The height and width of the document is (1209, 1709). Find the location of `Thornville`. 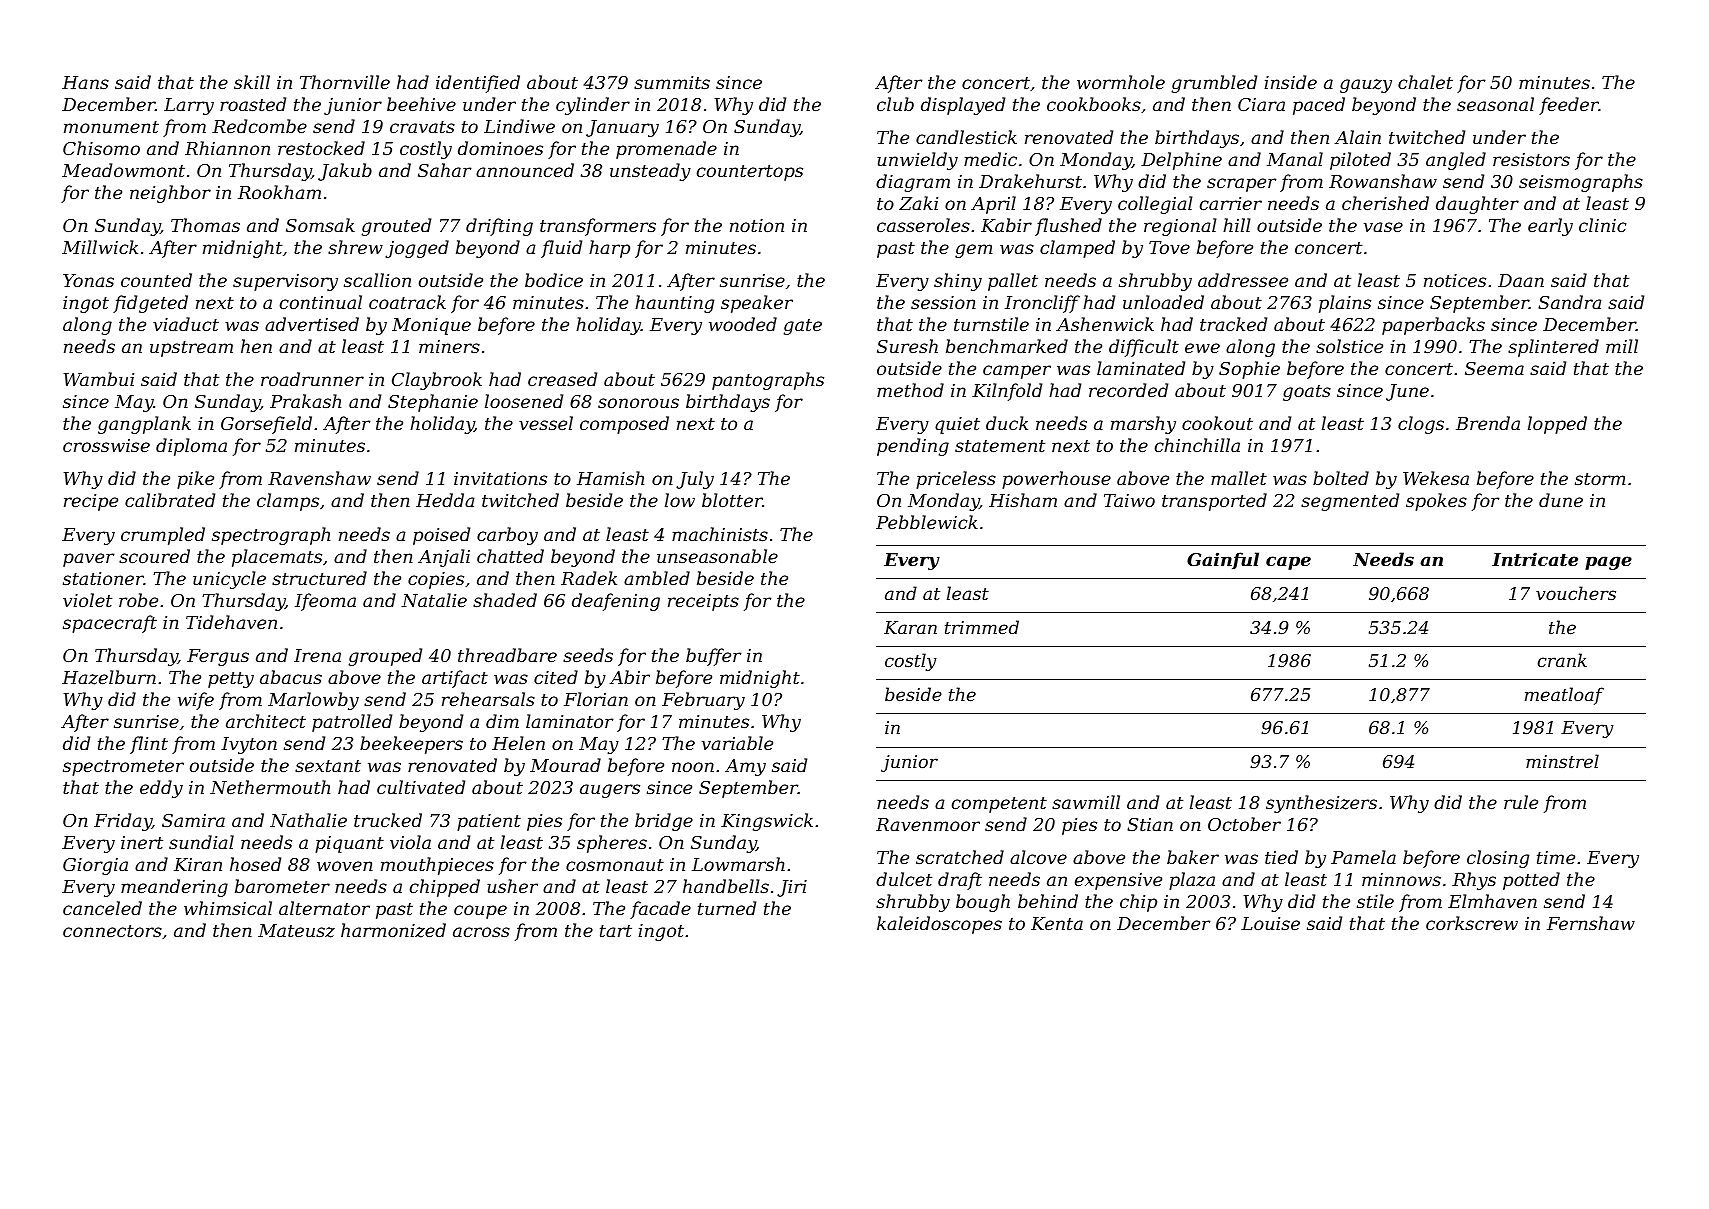

Thornville is located at coordinates (345, 82).
